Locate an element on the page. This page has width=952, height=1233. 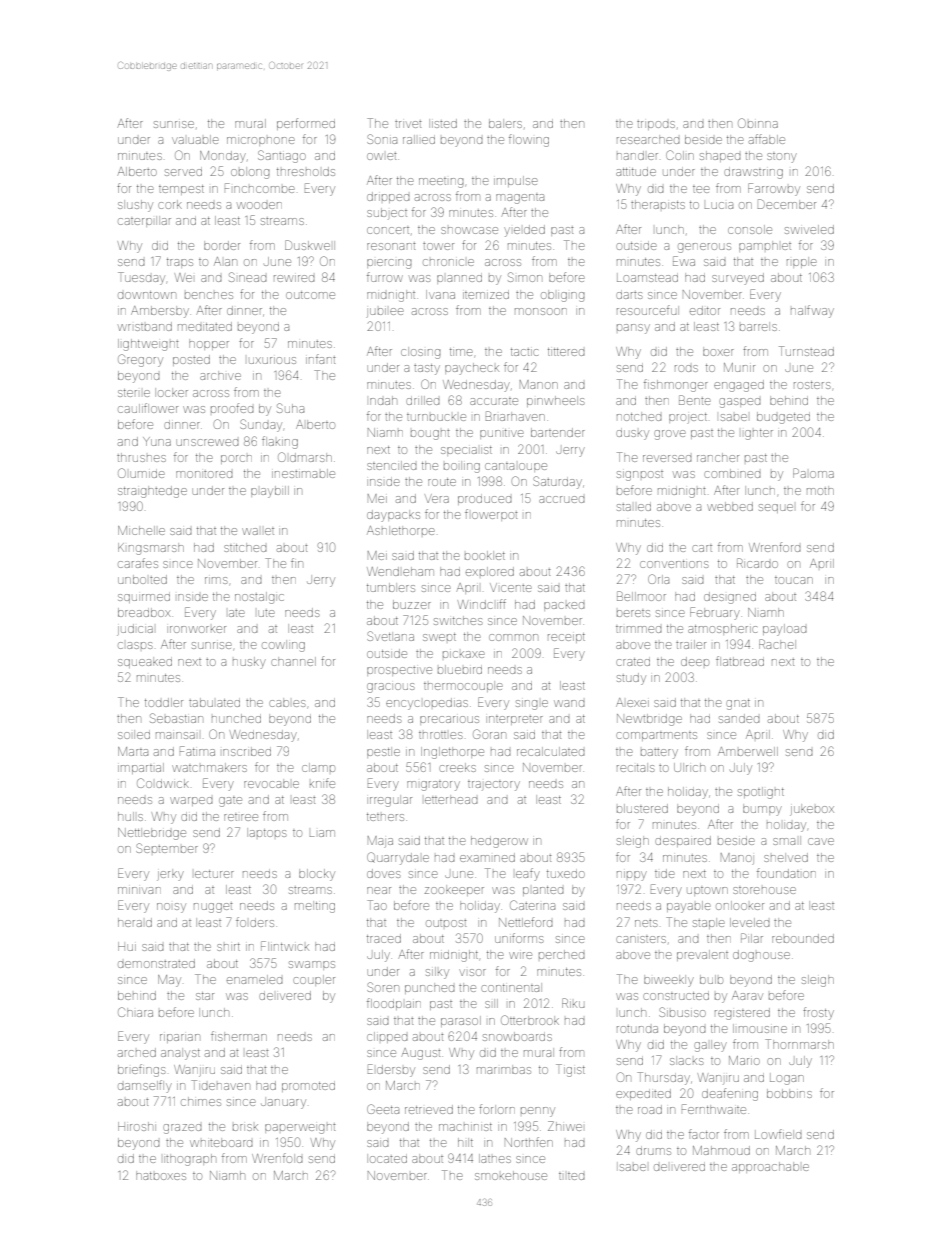
Otterbrook is located at coordinates (530, 1020).
